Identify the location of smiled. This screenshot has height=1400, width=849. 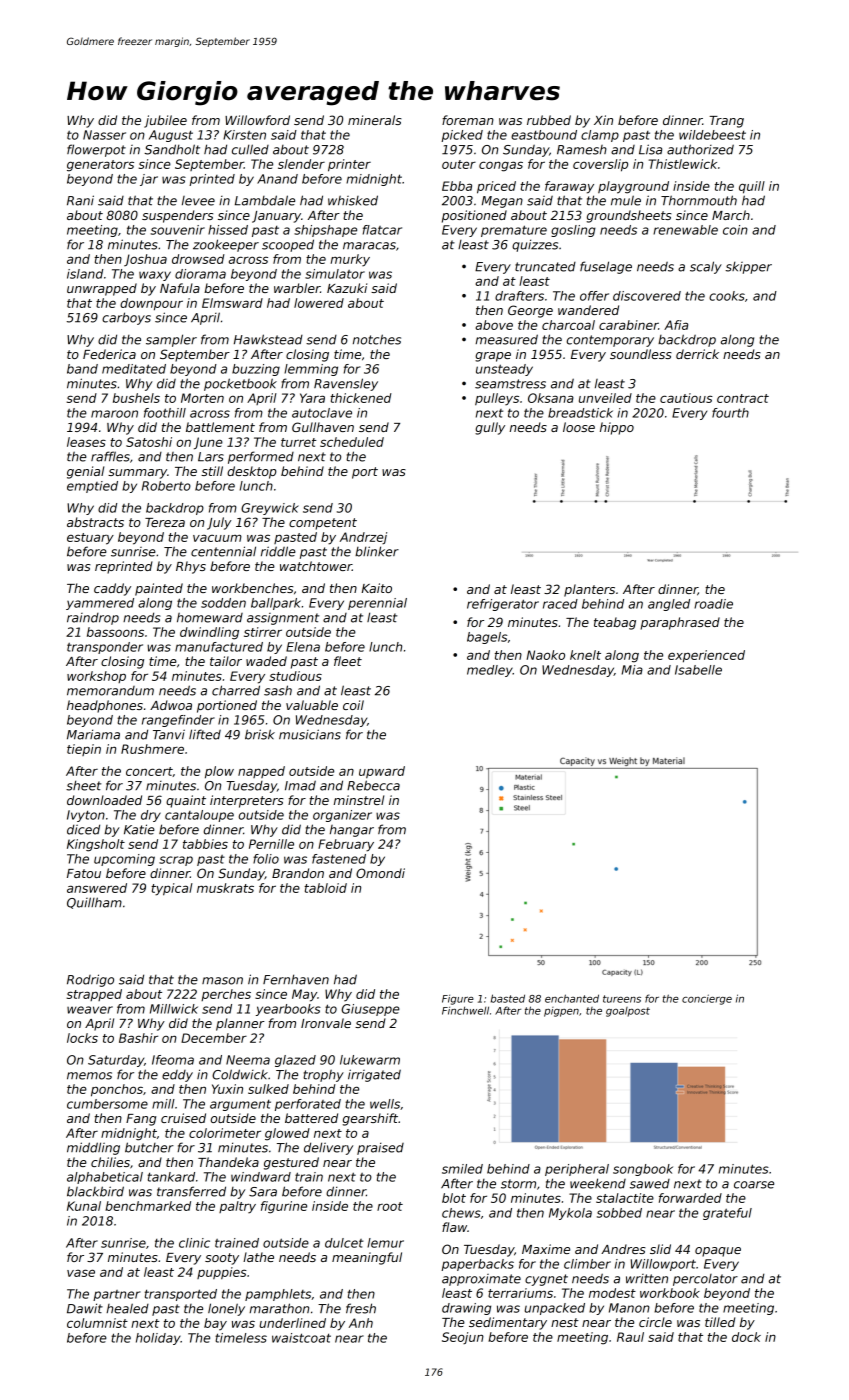
(462, 1169).
